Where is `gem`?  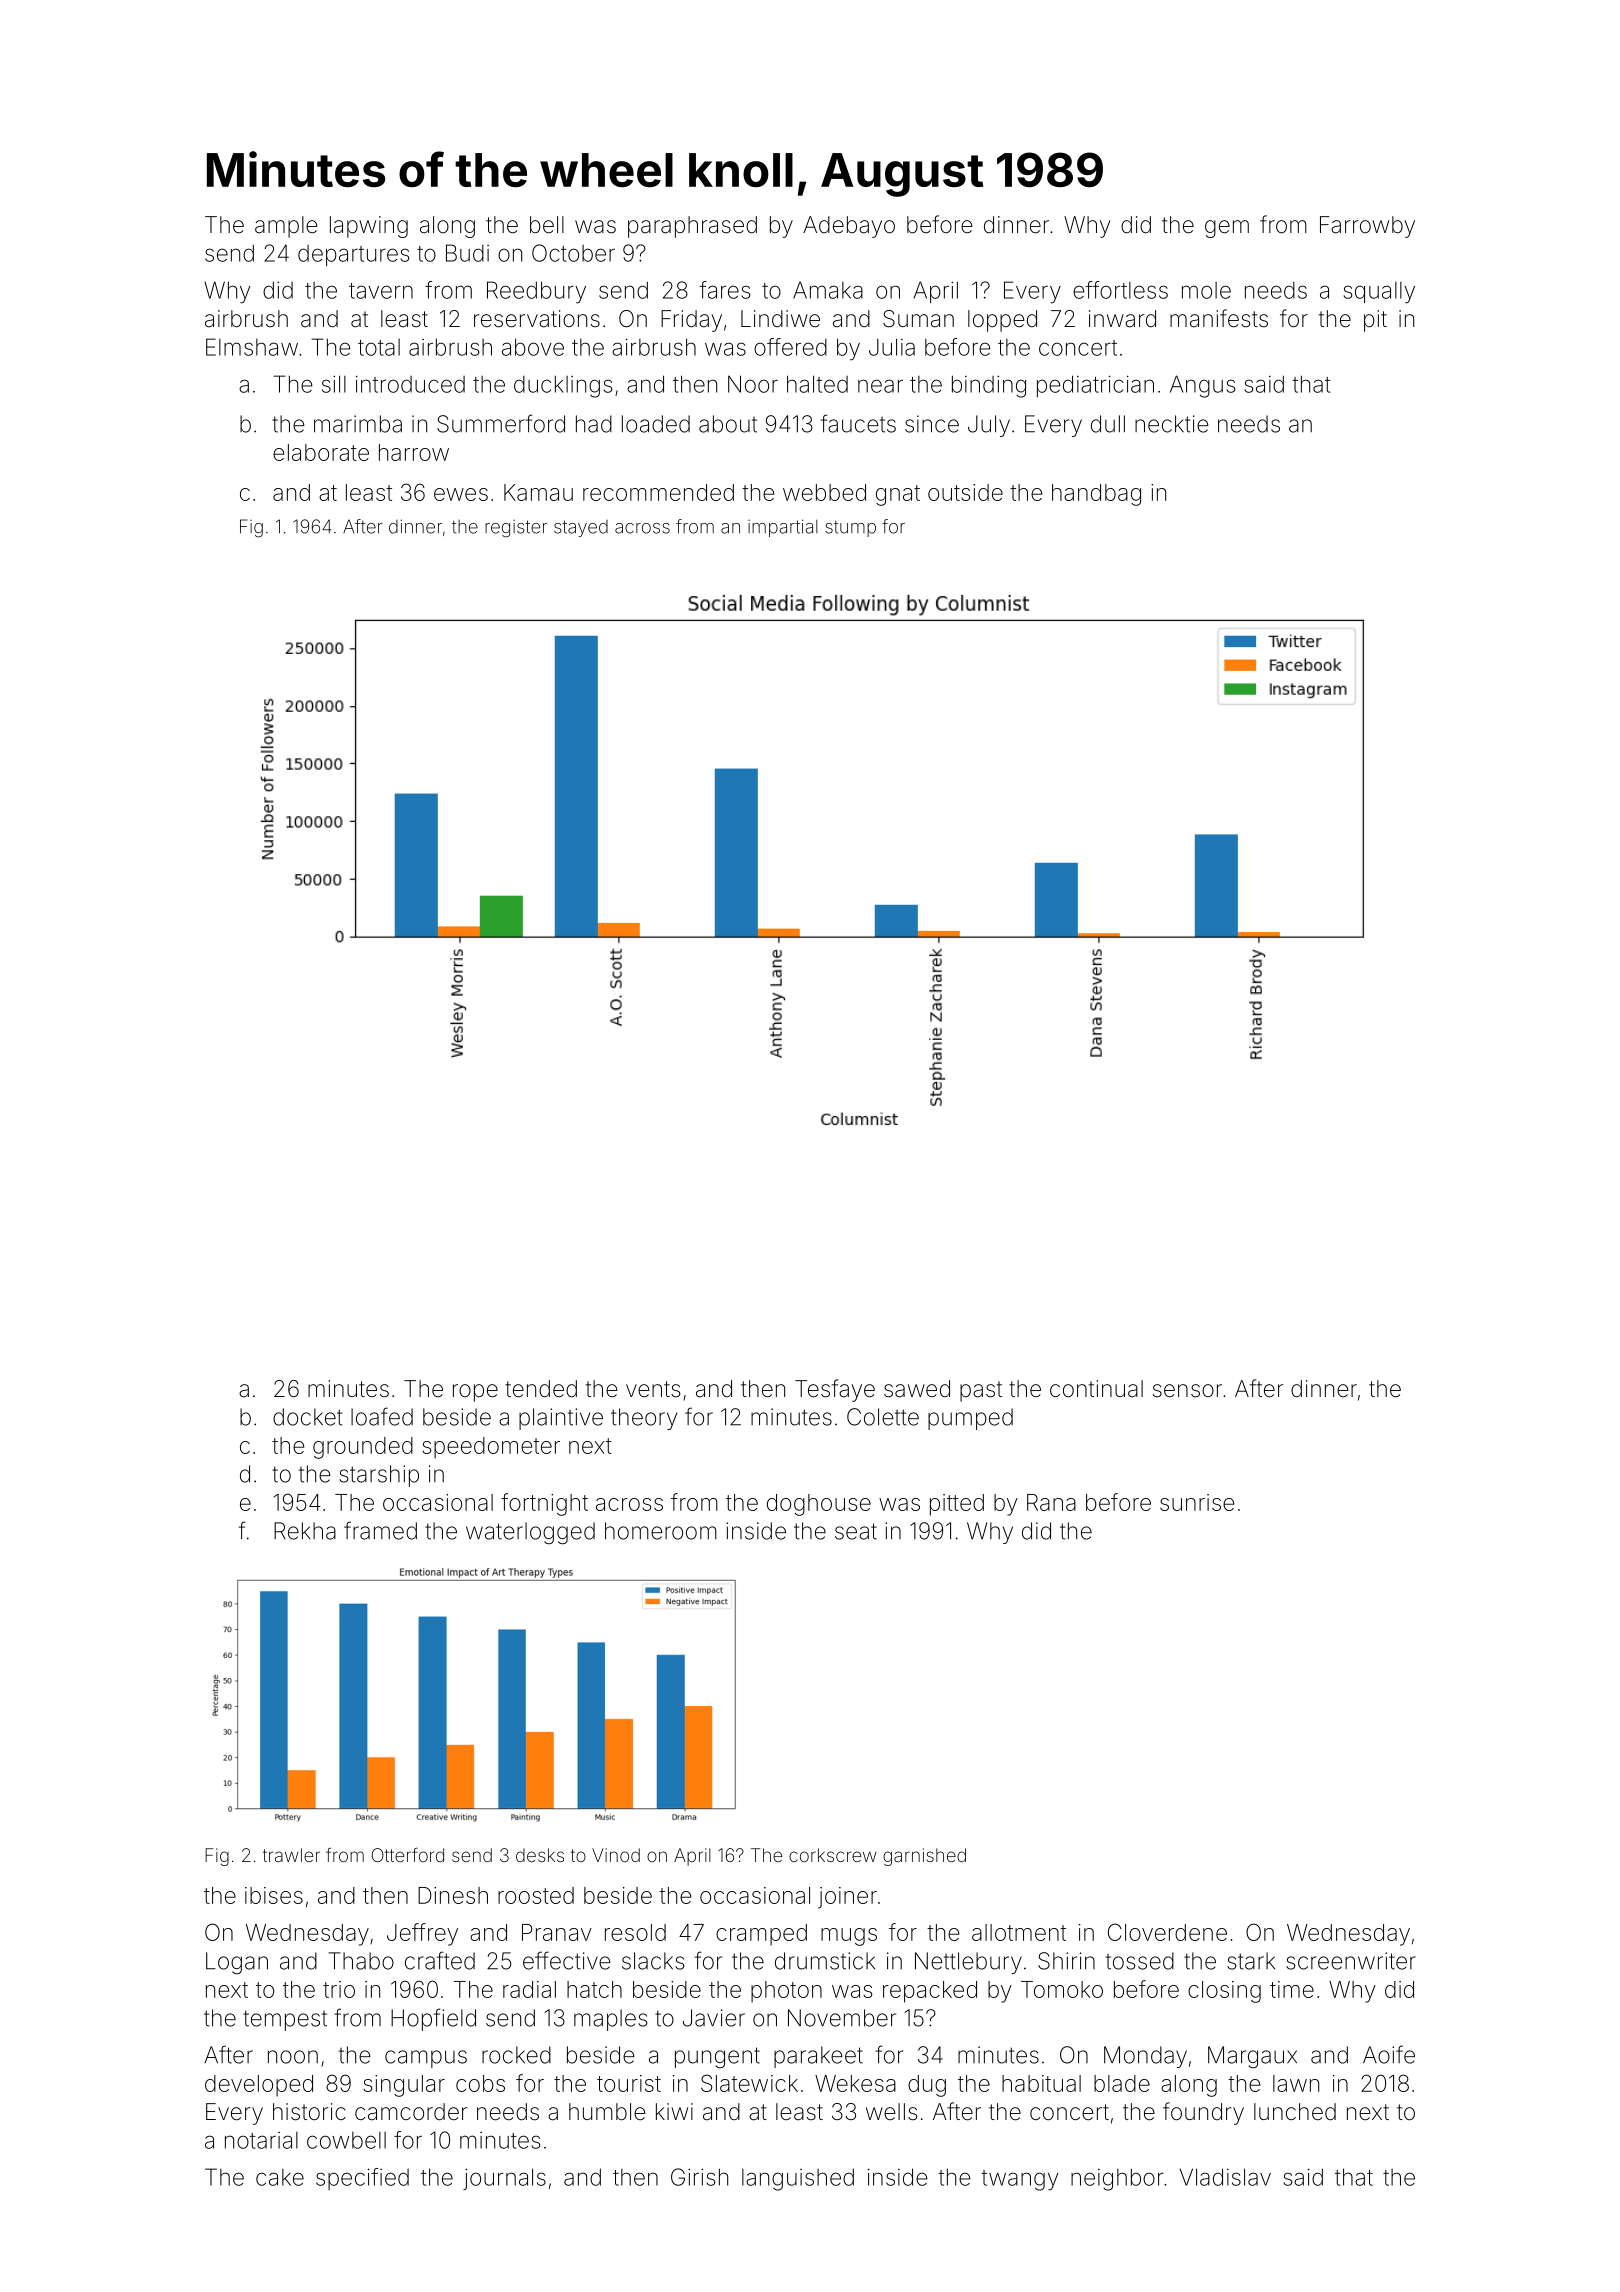 gem is located at coordinates (1227, 229).
